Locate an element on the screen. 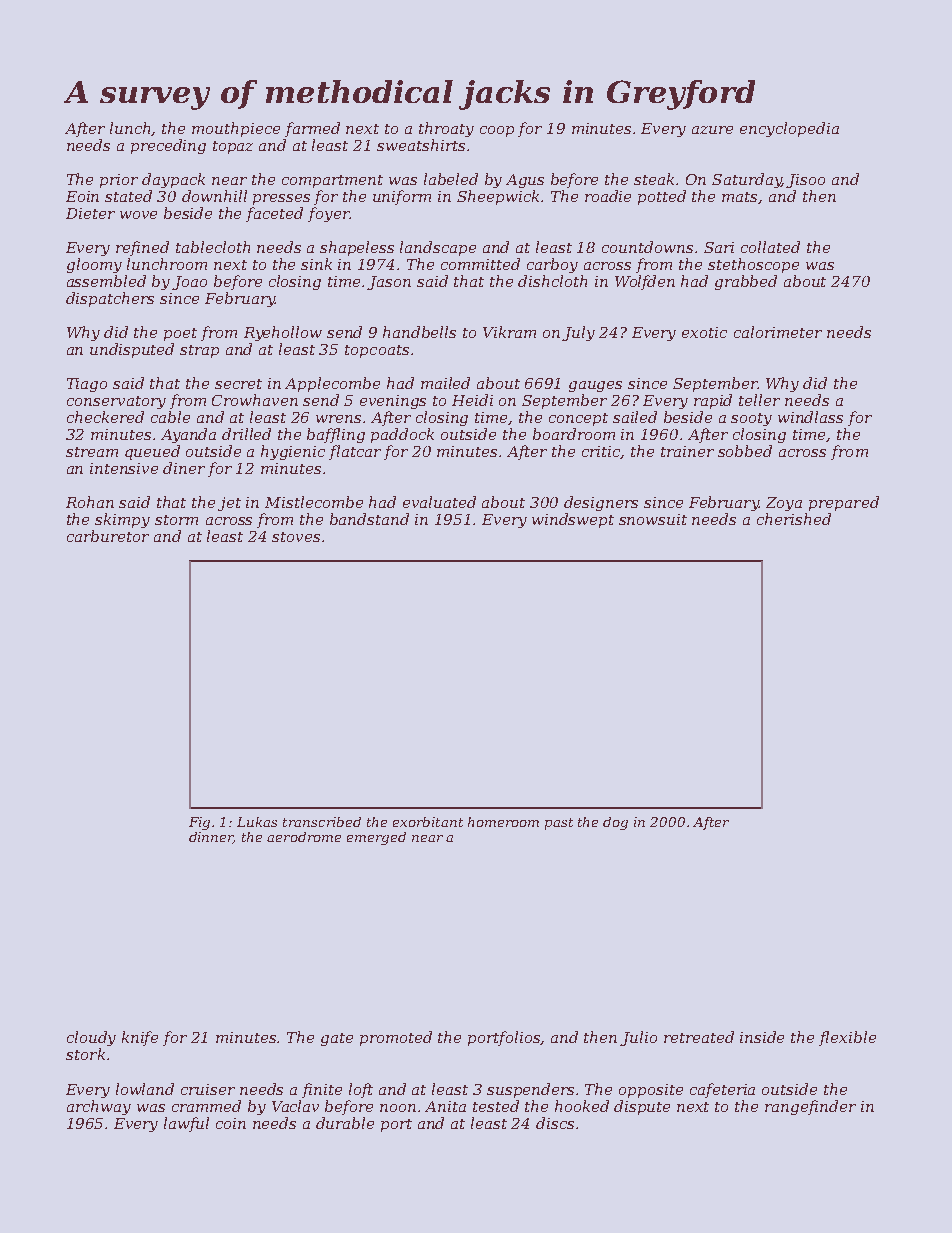 The width and height of the screenshot is (952, 1233). rangefinder is located at coordinates (810, 1107).
